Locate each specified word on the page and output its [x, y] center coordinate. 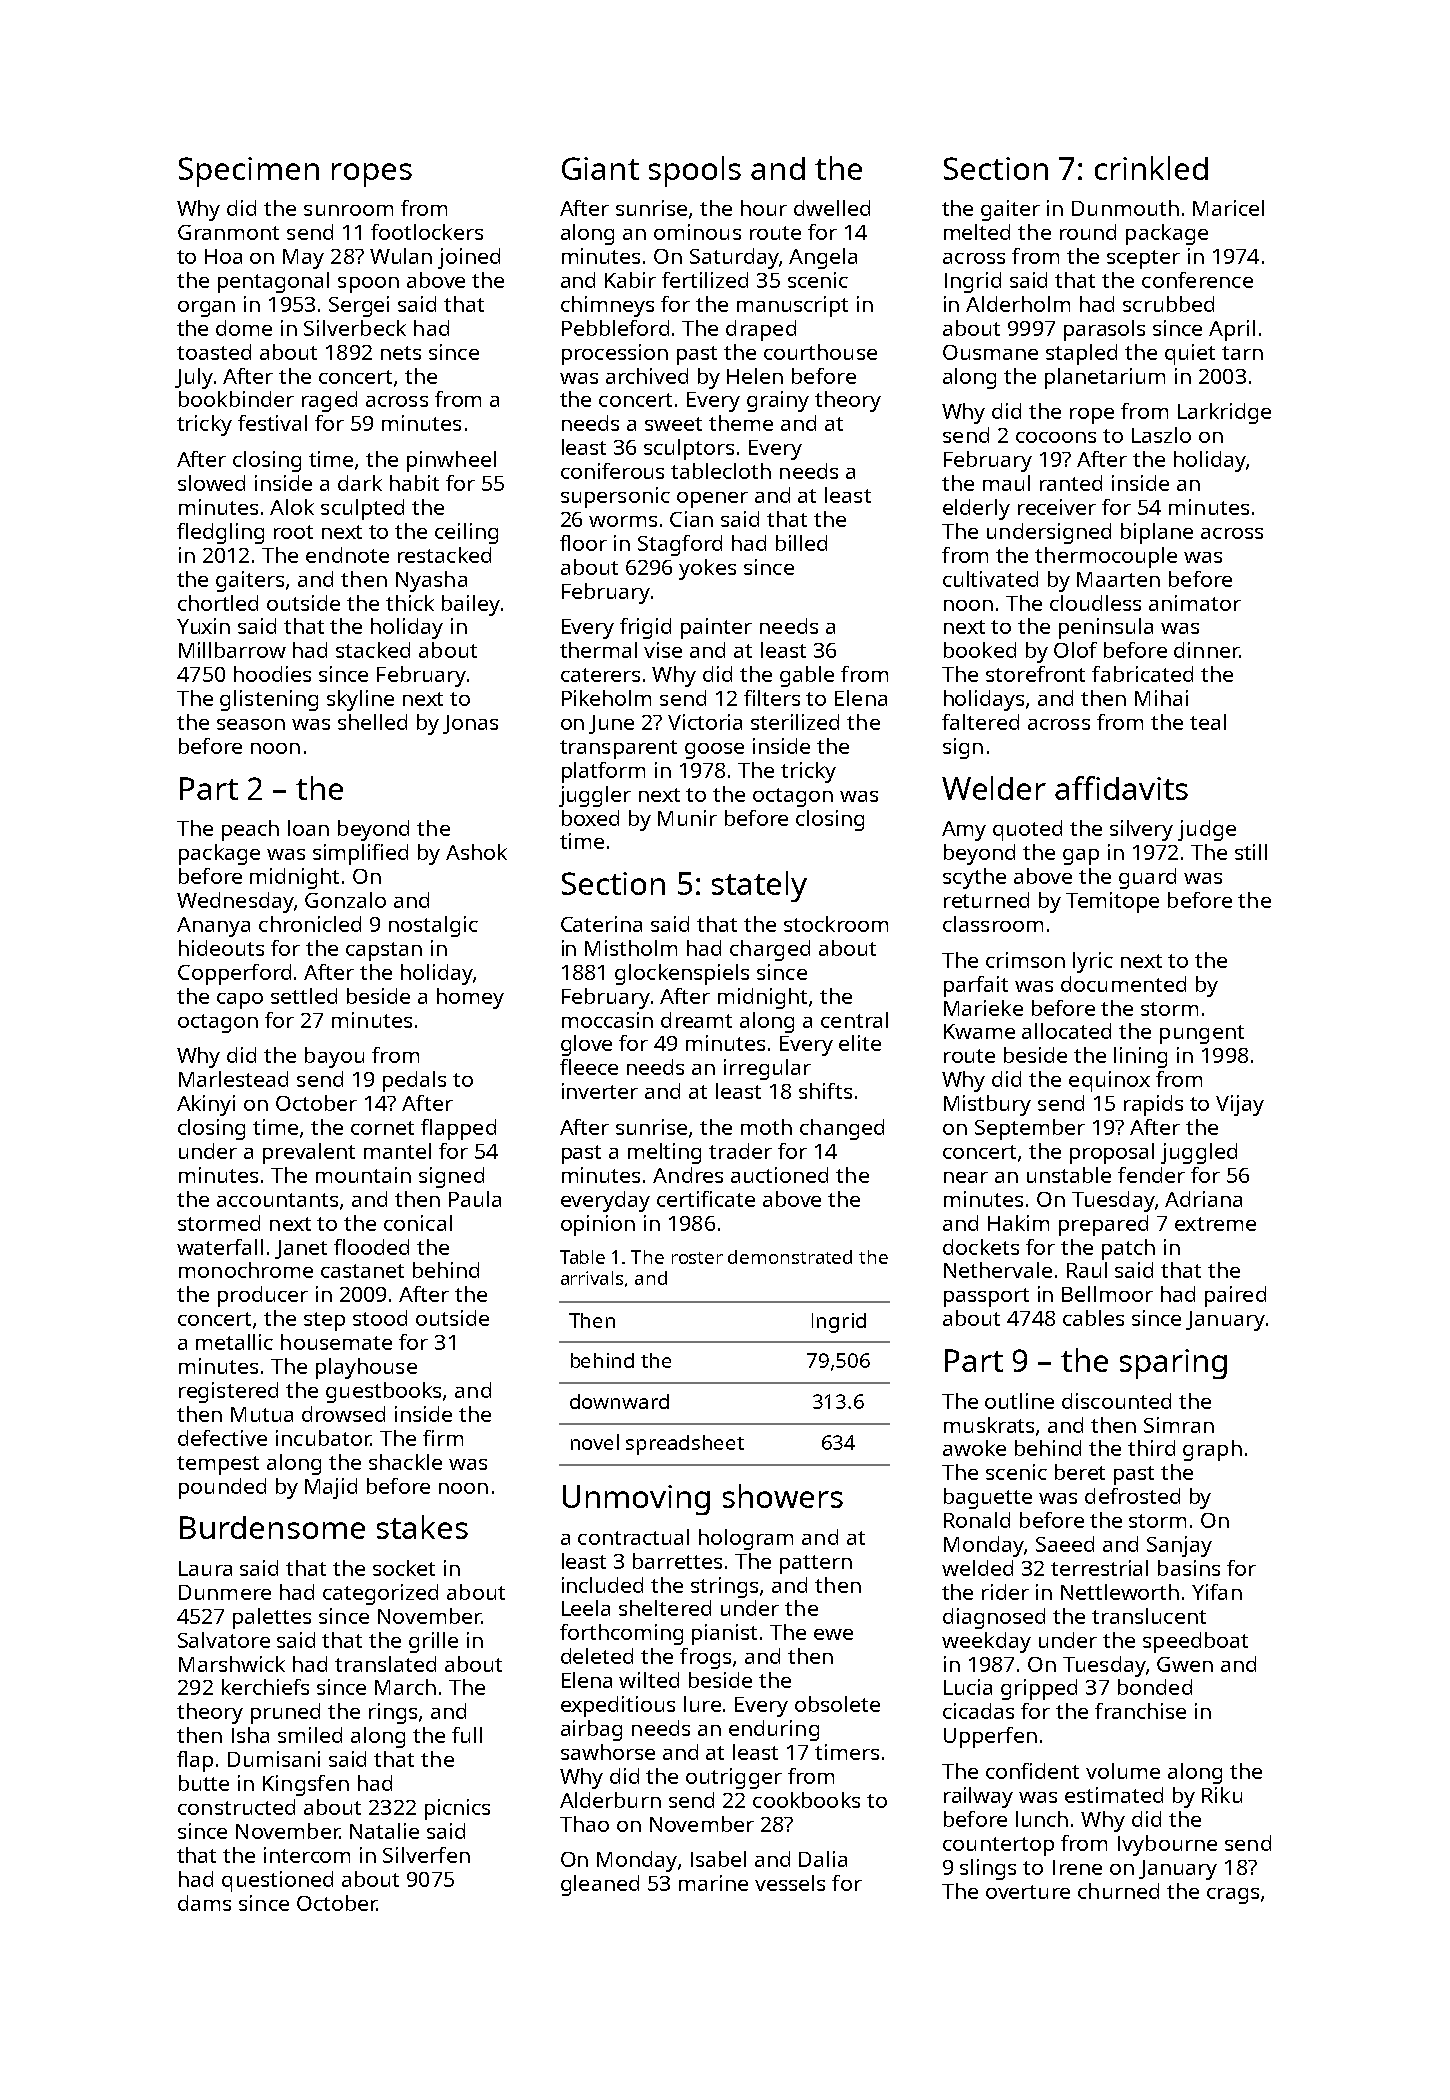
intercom [307, 1855]
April [1232, 330]
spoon [368, 285]
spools [695, 171]
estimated [1114, 1795]
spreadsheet [685, 1445]
